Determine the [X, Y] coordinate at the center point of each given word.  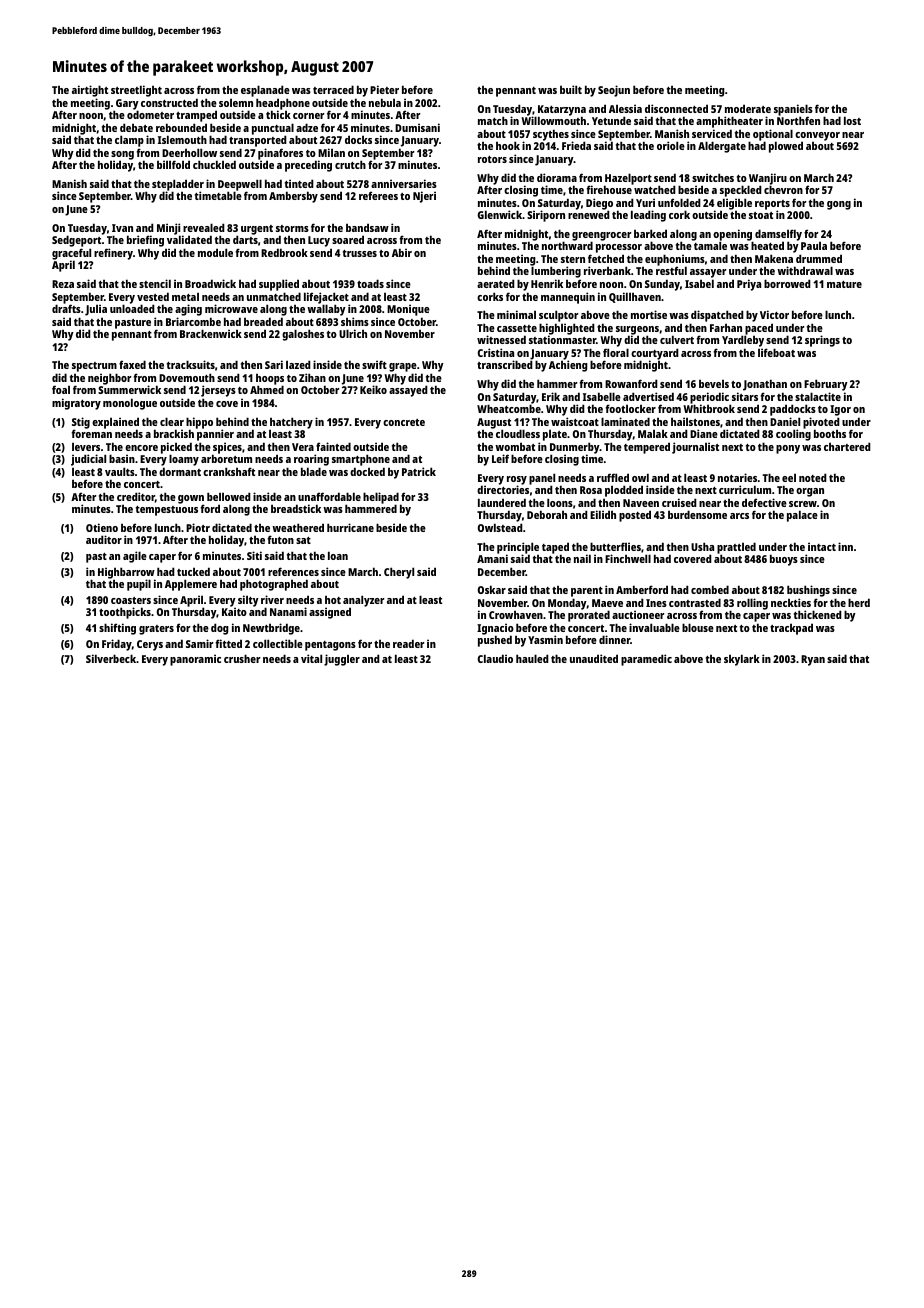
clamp [129, 141]
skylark [742, 660]
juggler [342, 660]
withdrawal [805, 270]
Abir [402, 252]
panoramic [195, 660]
